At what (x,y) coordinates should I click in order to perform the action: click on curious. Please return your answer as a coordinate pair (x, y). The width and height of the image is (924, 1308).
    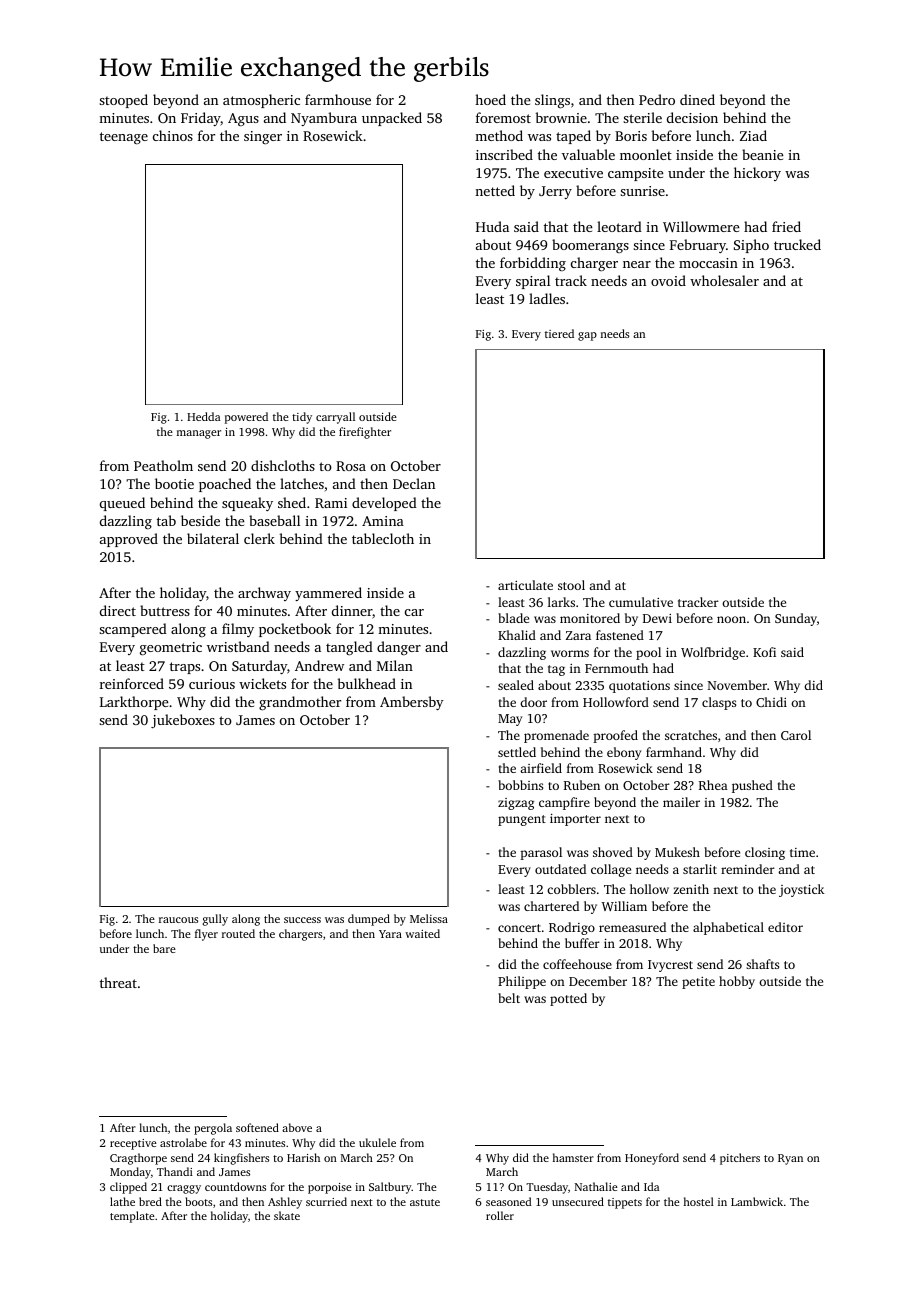
    Looking at the image, I should click on (212, 684).
